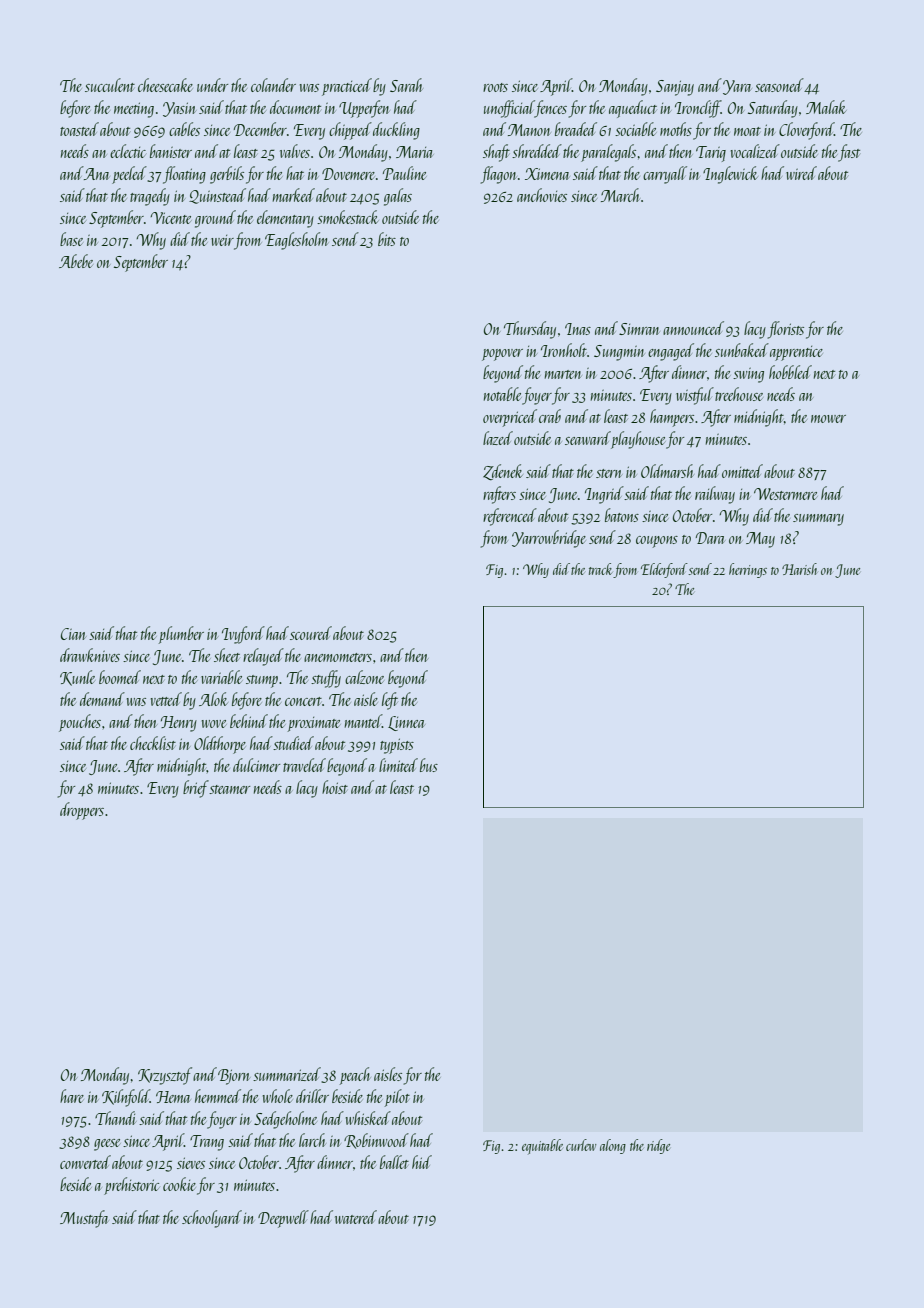  What do you see at coordinates (84, 1219) in the image?
I see `Mustafa` at bounding box center [84, 1219].
